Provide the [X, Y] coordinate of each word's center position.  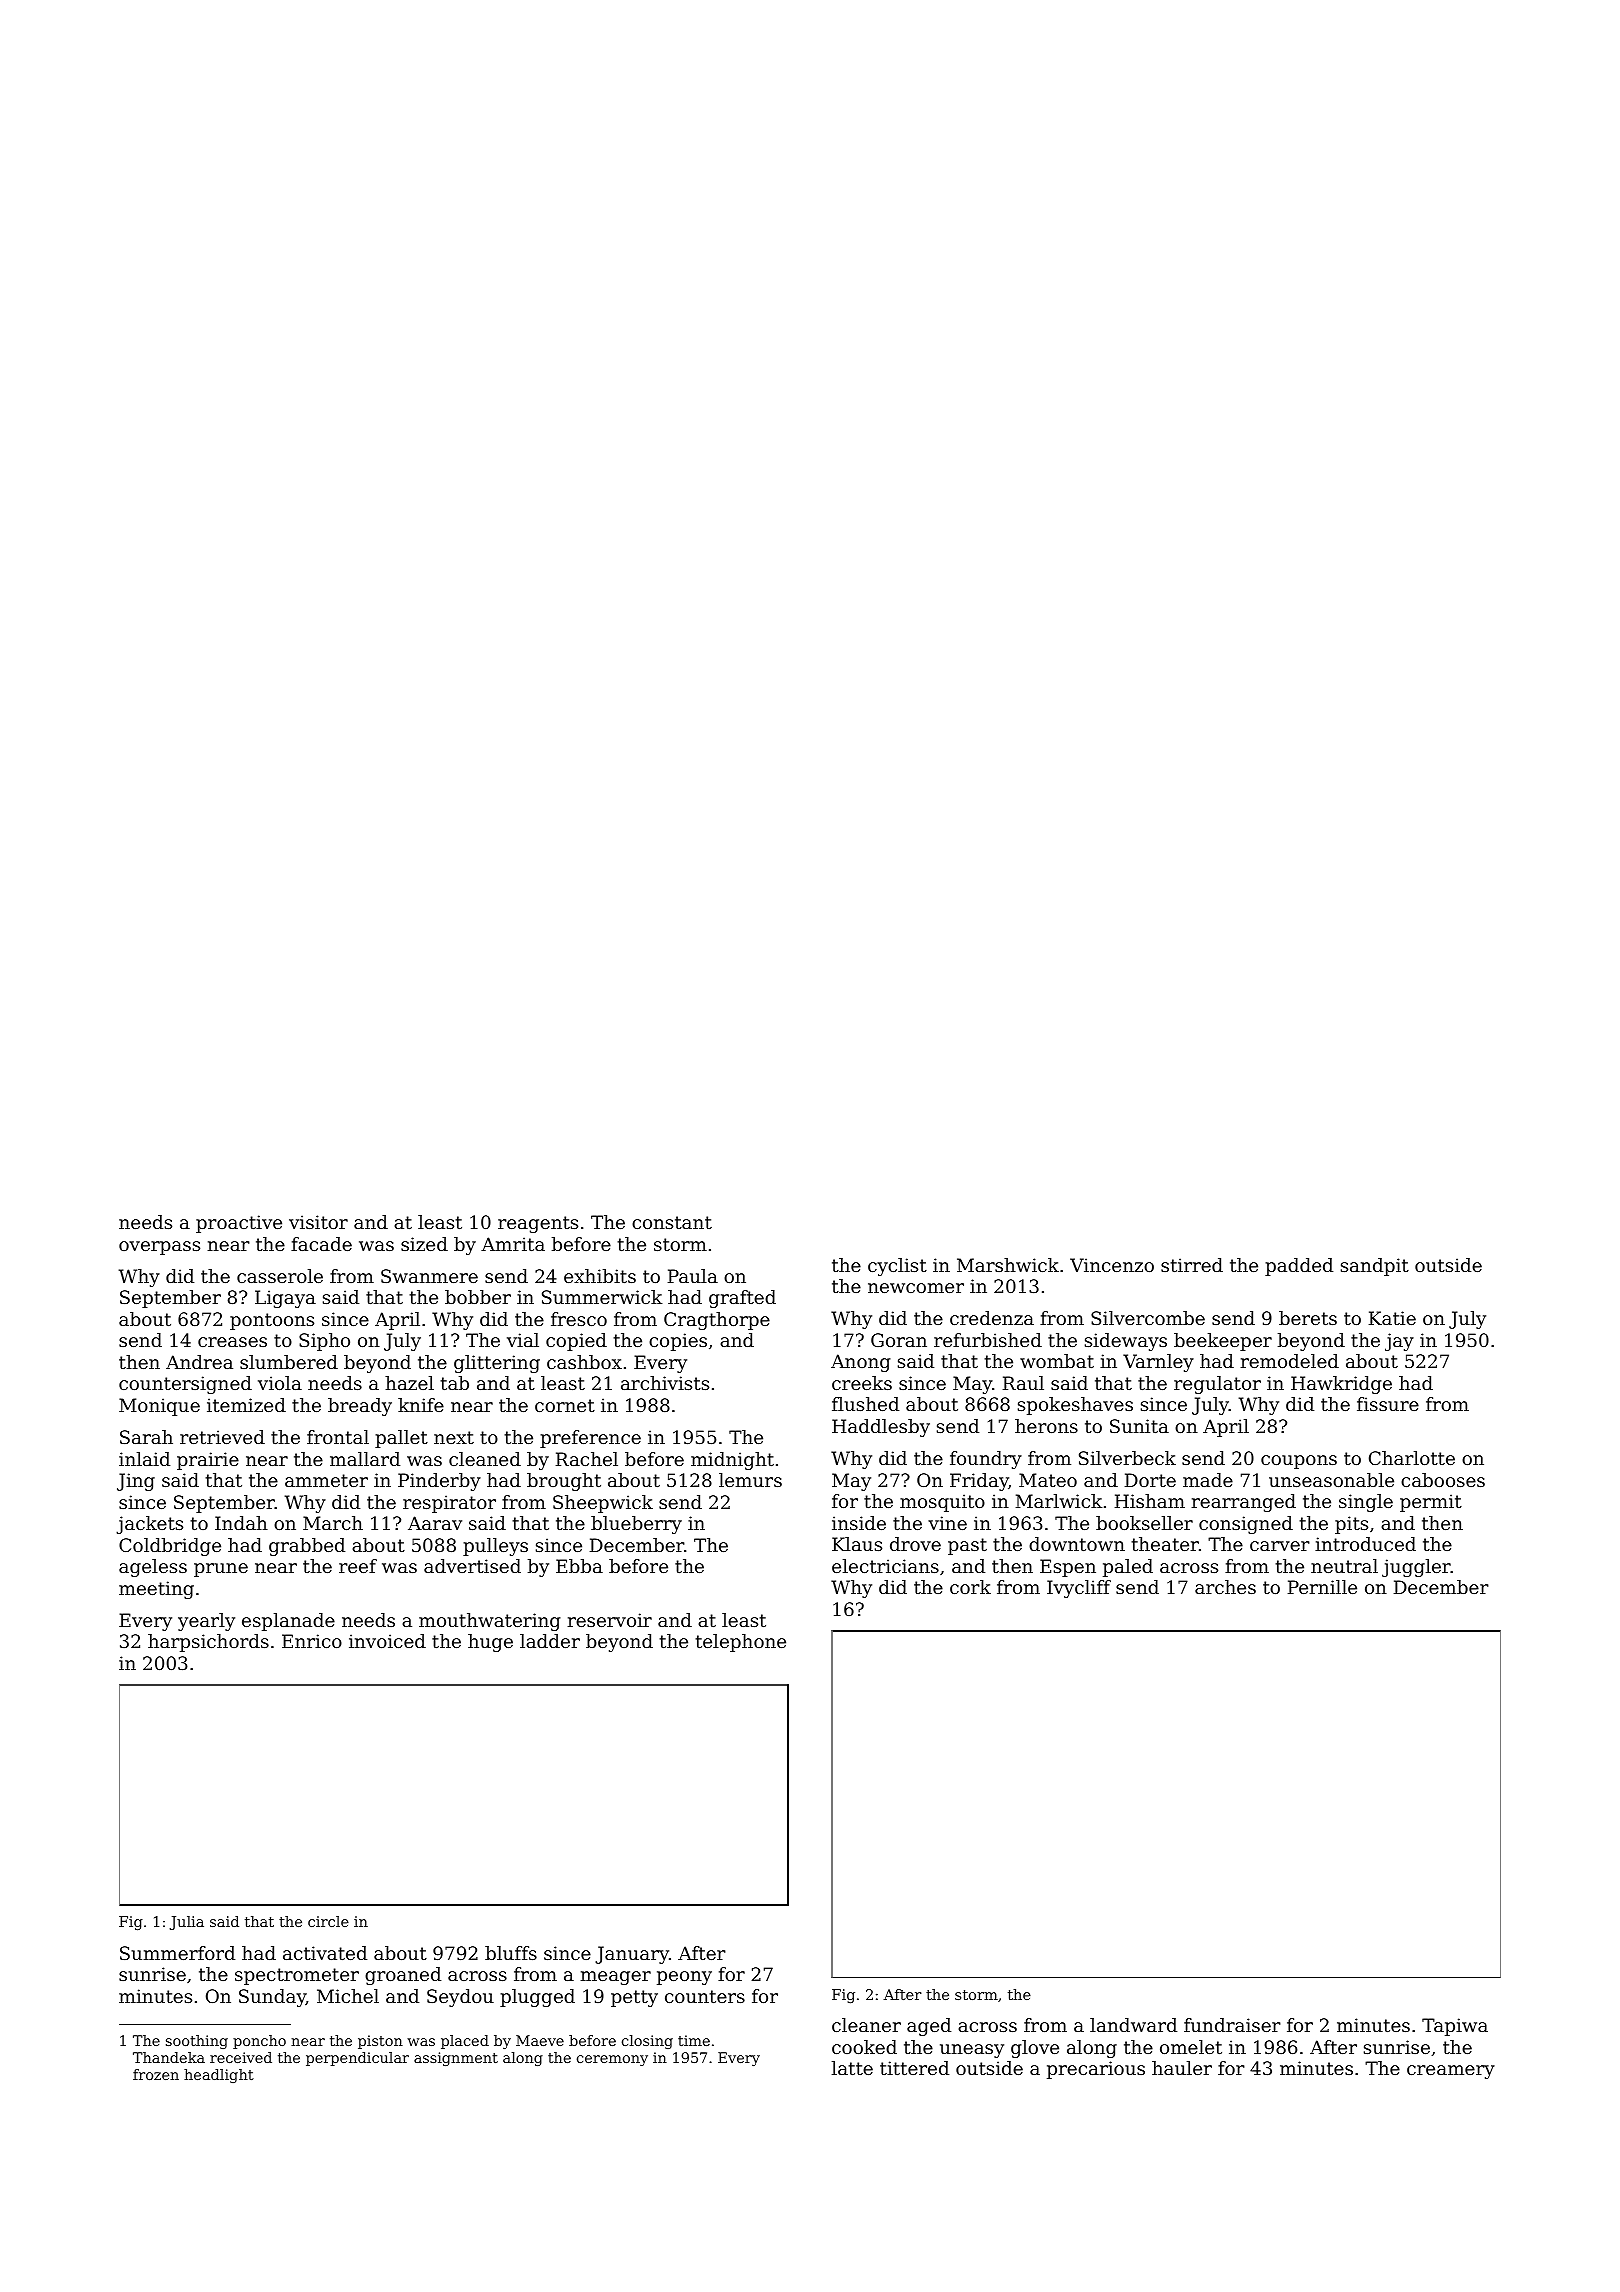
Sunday [272, 1998]
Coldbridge [170, 1547]
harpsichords [208, 1643]
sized [424, 1244]
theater [1165, 1544]
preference [590, 1439]
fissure [1388, 1404]
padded [1299, 1267]
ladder [550, 1641]
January [632, 1955]
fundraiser [1232, 2025]
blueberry [636, 1525]
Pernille [1322, 1587]
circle [328, 1921]
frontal [338, 1437]
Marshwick [1008, 1265]
